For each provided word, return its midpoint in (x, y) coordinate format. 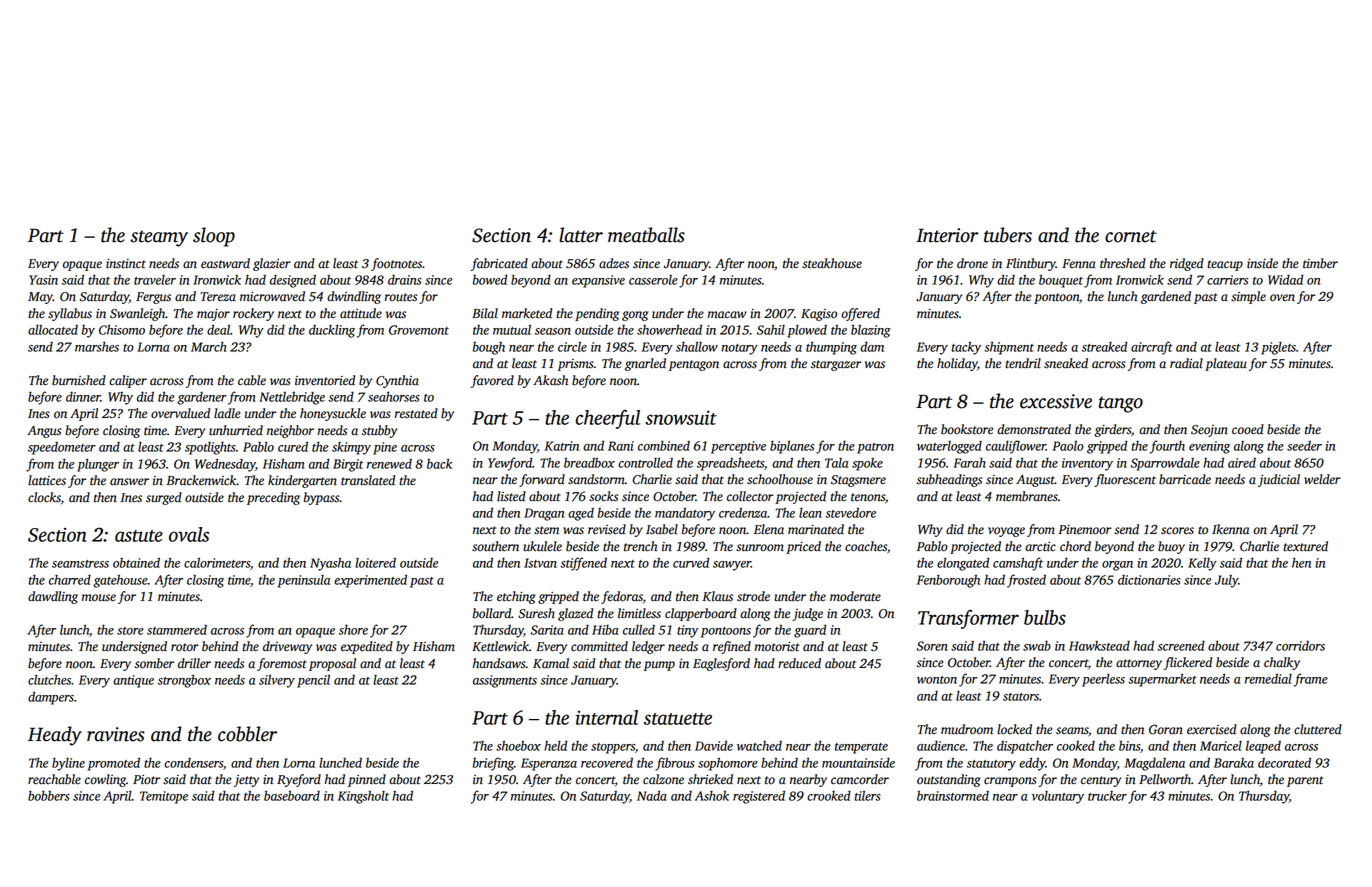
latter (581, 235)
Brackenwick (201, 480)
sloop (214, 237)
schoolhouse (780, 479)
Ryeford (299, 780)
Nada (652, 795)
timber (1320, 263)
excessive (1056, 401)
